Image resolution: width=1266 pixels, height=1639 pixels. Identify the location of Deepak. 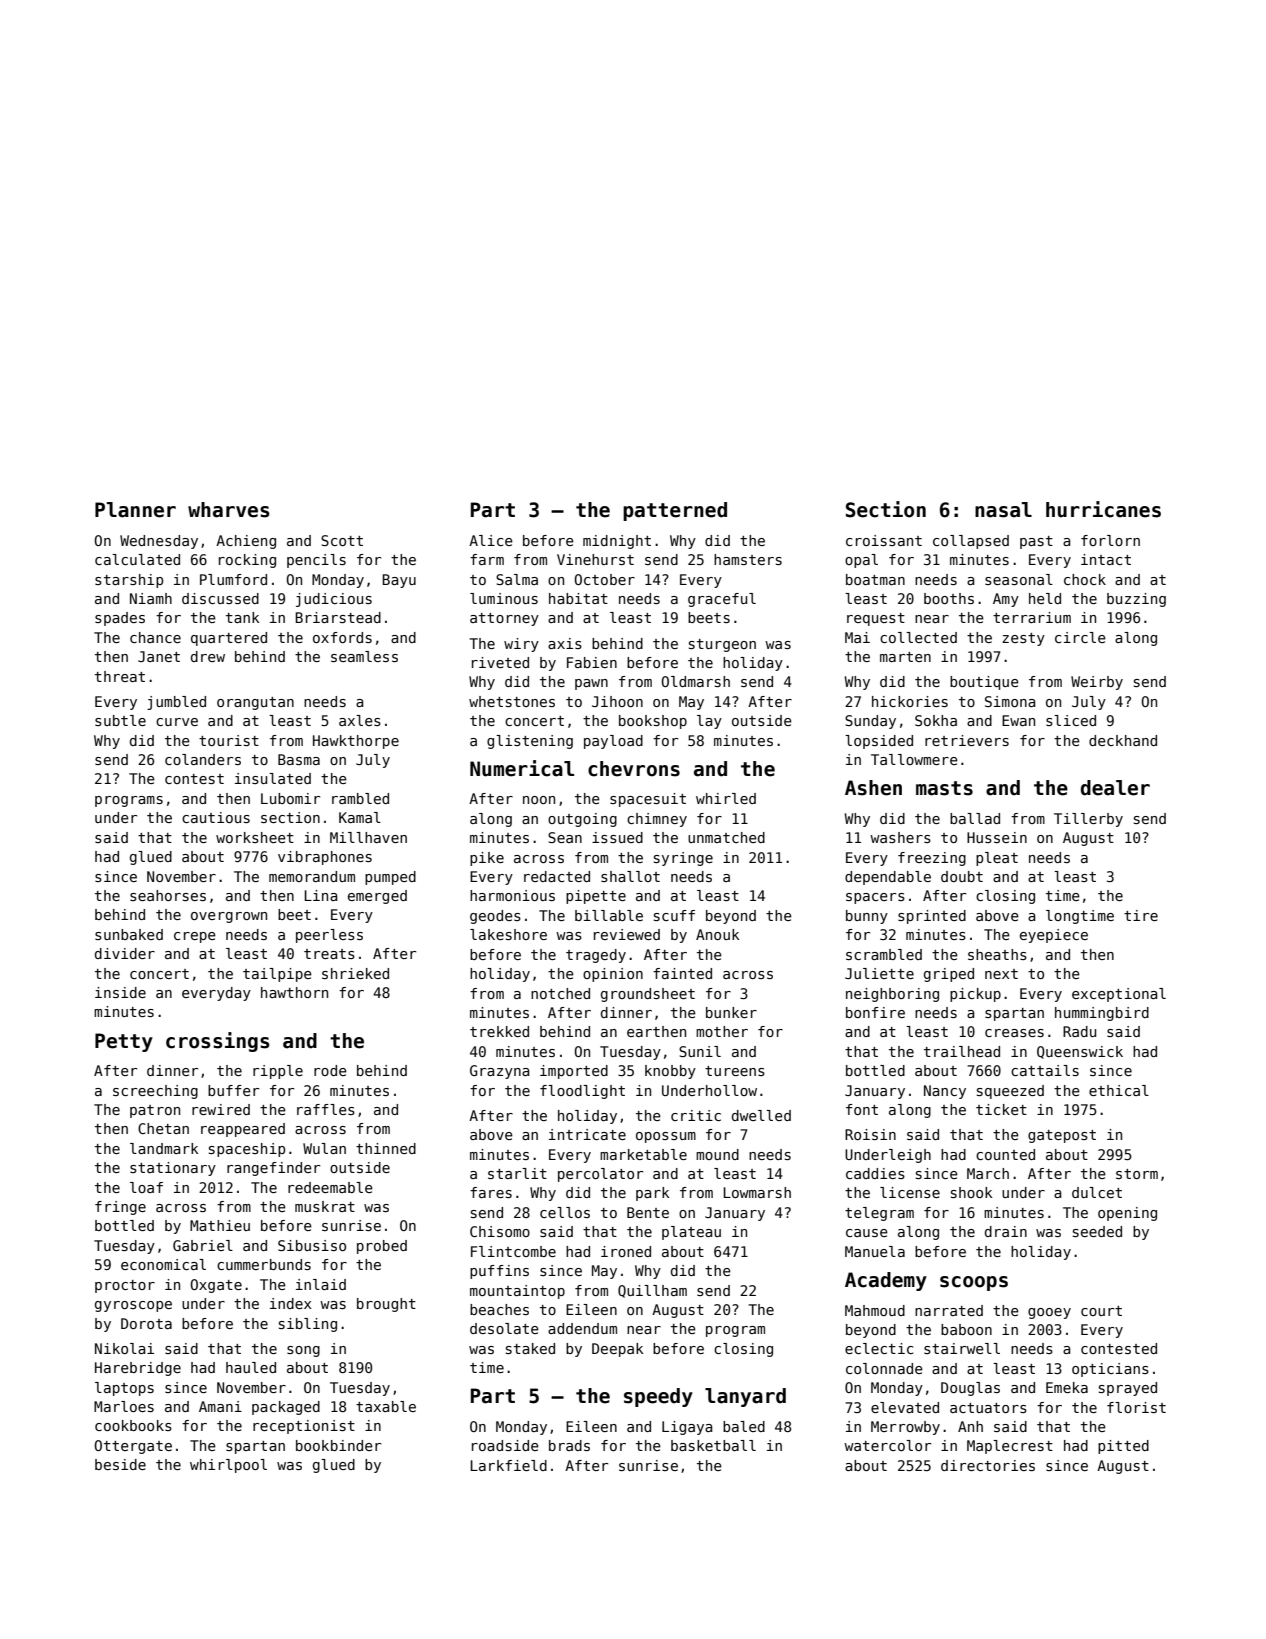
(618, 1350).
